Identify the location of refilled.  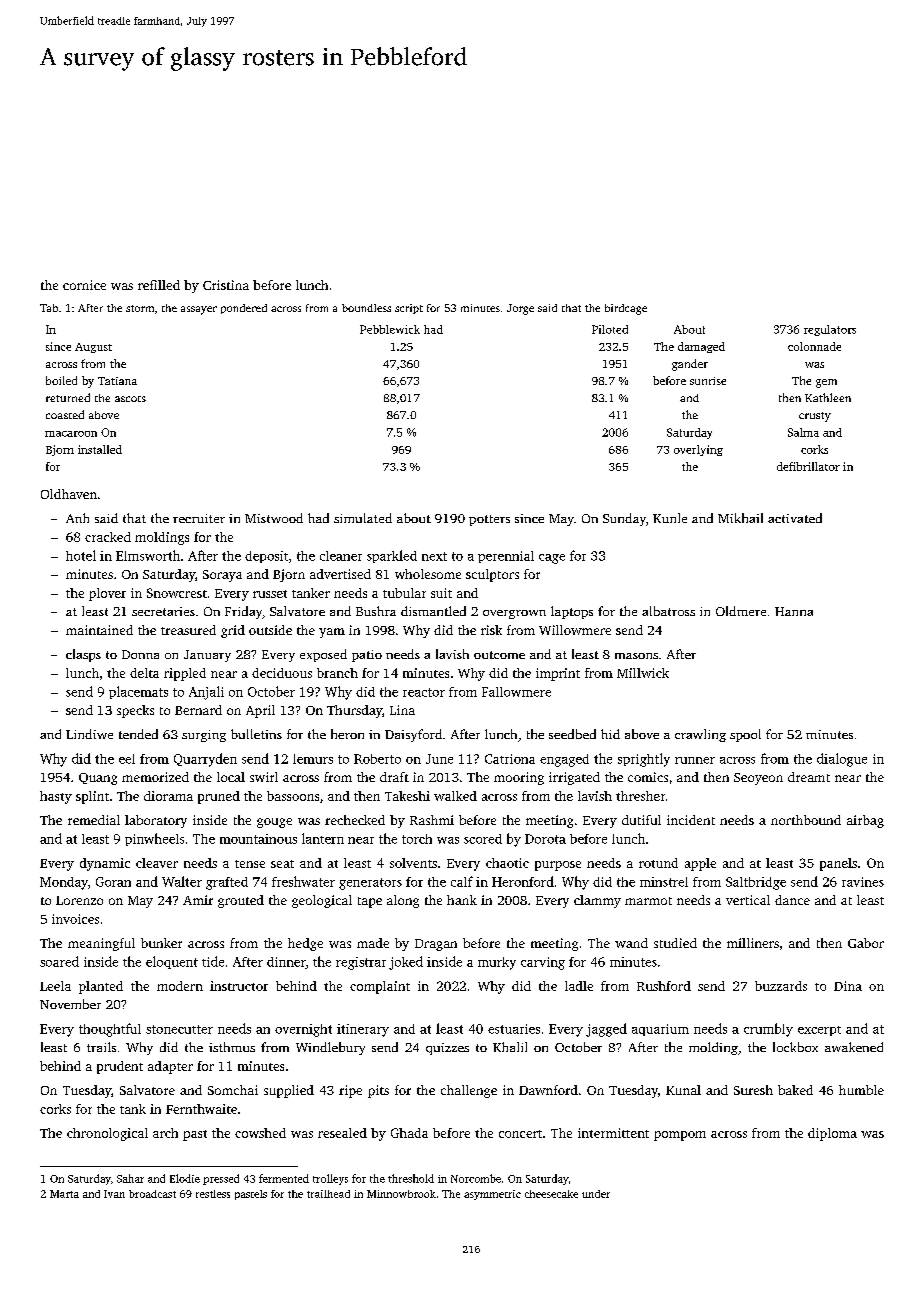
(159, 285).
